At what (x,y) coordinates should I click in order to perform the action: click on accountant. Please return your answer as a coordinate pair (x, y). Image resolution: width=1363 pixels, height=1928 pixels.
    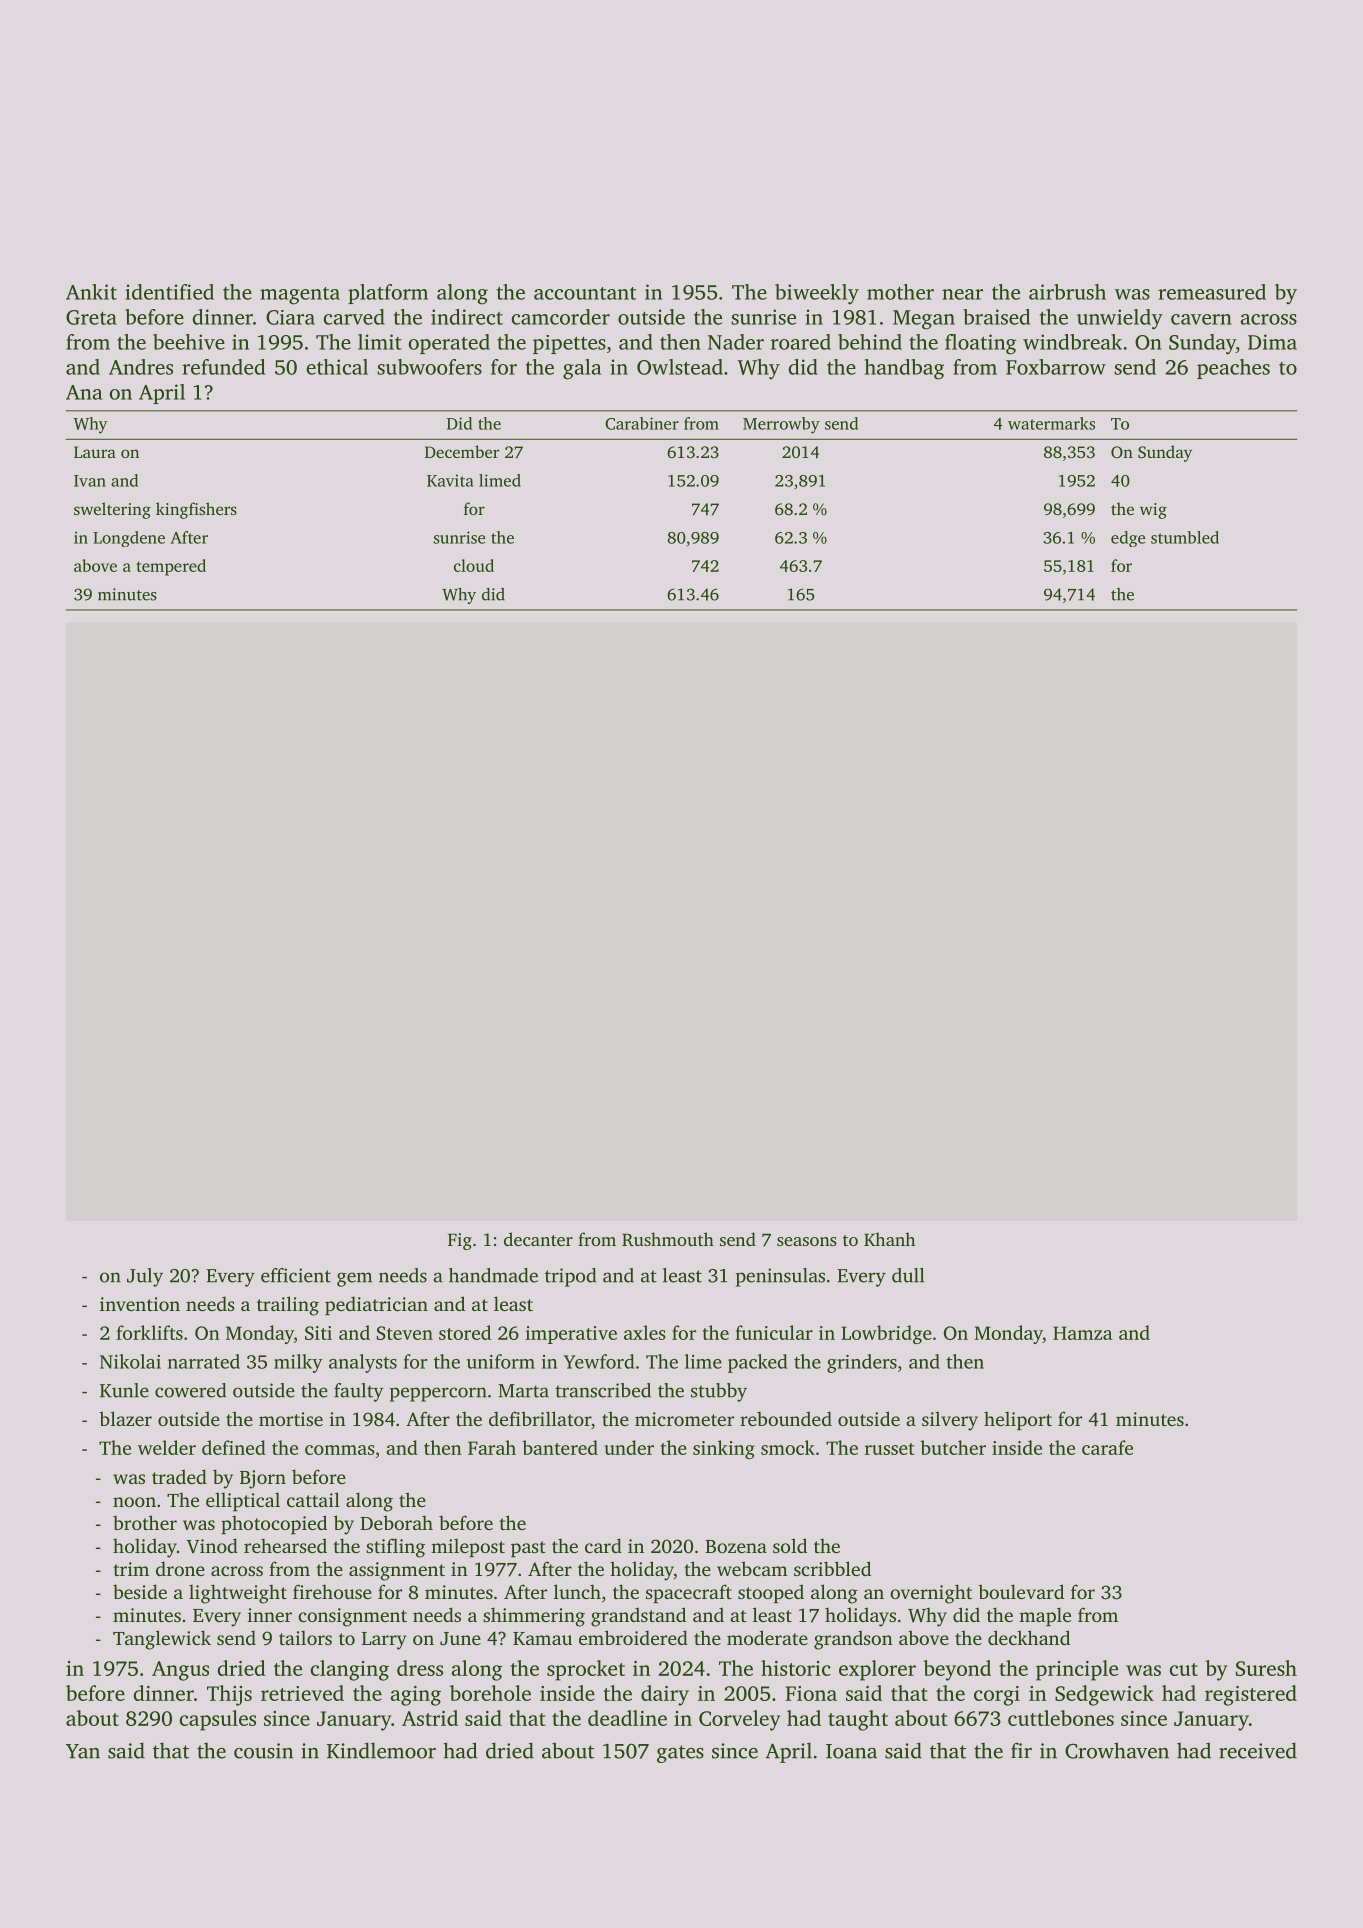
    Looking at the image, I should click on (585, 293).
